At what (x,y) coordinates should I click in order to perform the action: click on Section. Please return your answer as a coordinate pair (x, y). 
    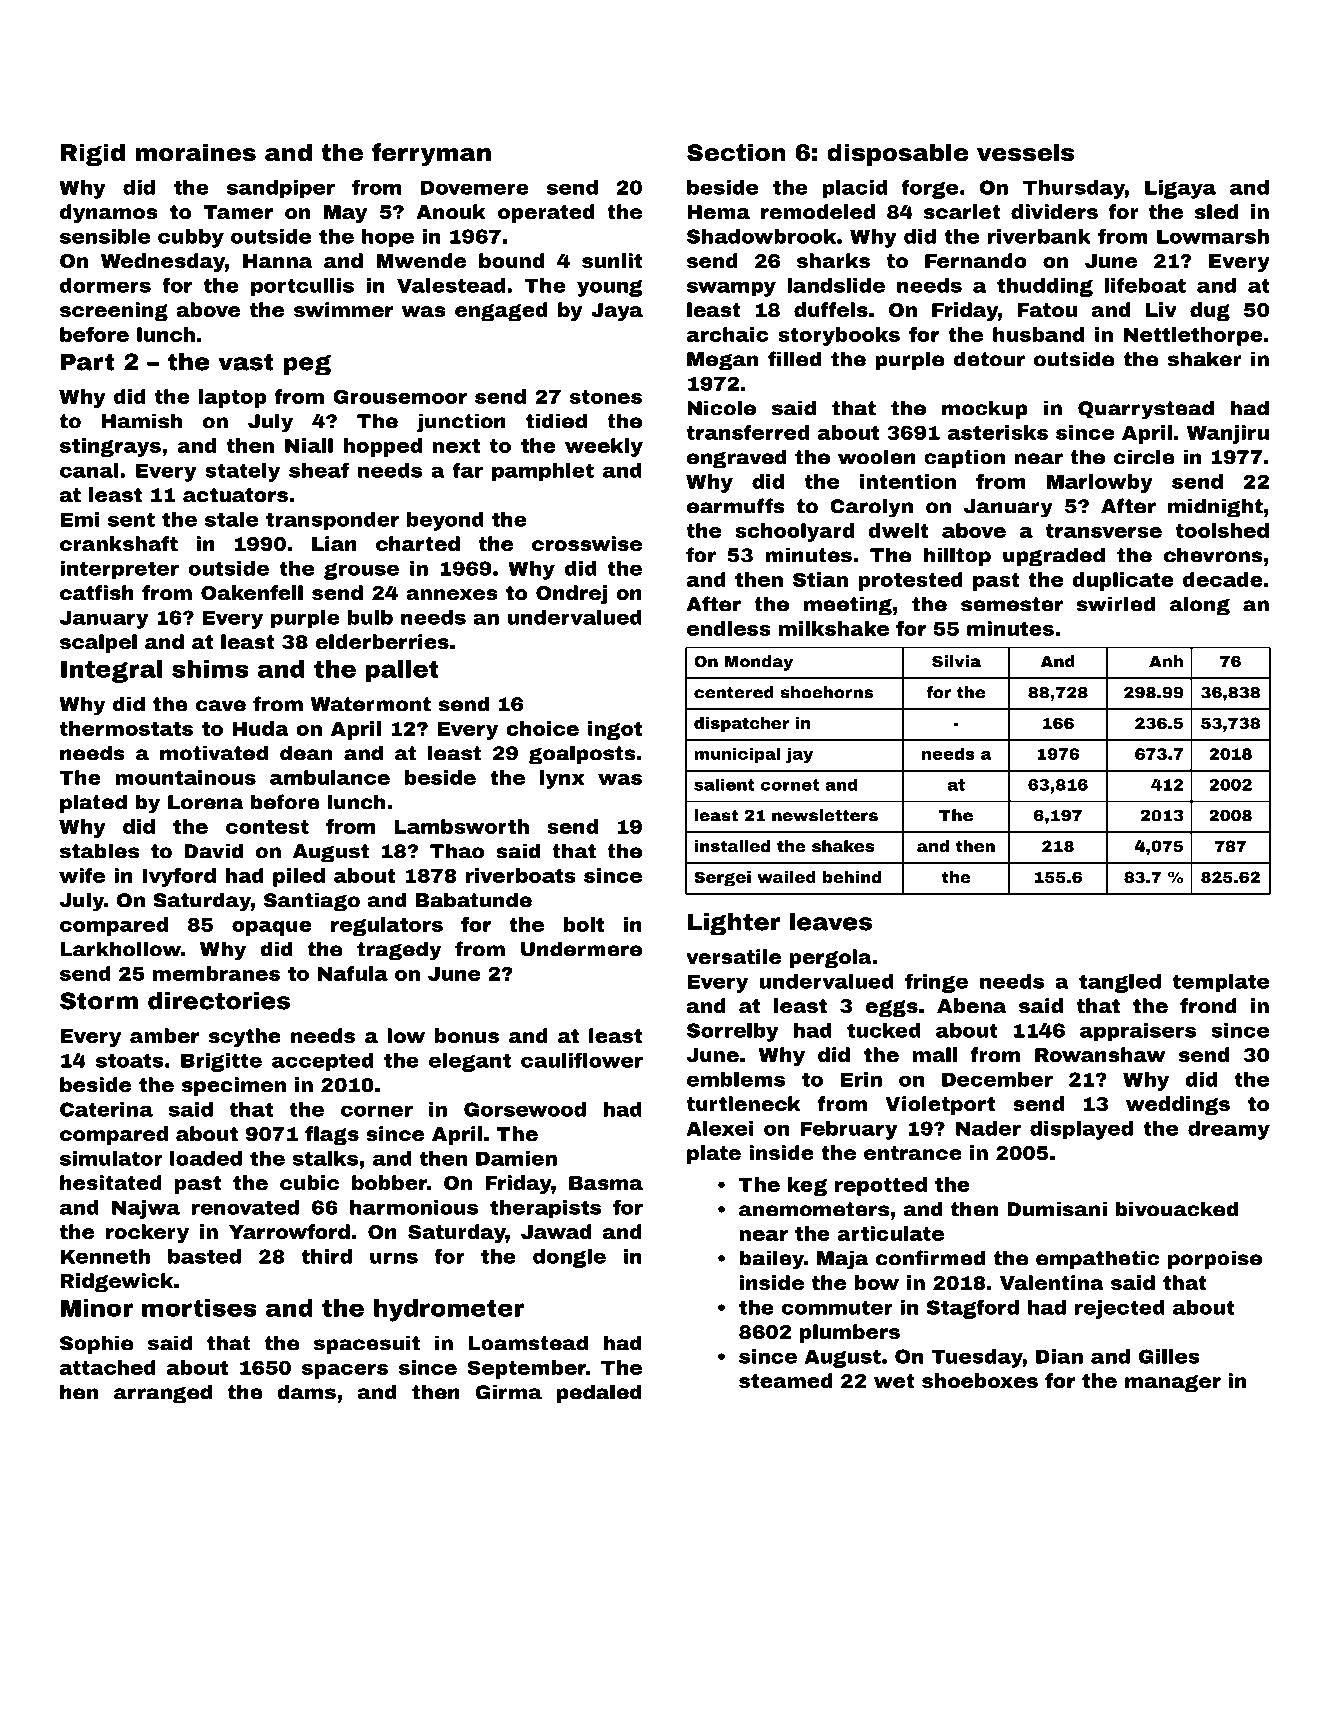
    Looking at the image, I should click on (736, 152).
